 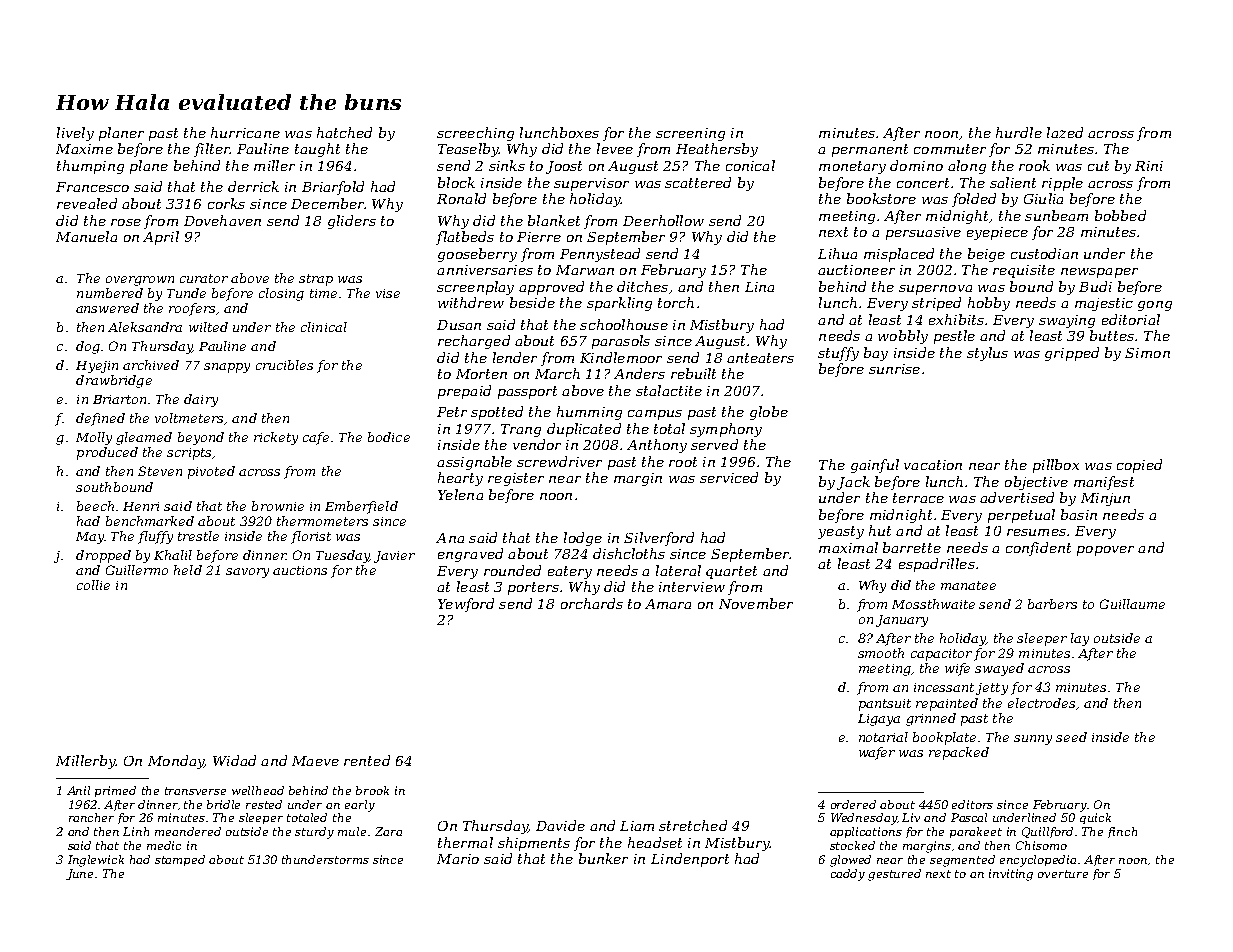 I want to click on sturdy, so click(x=314, y=833).
